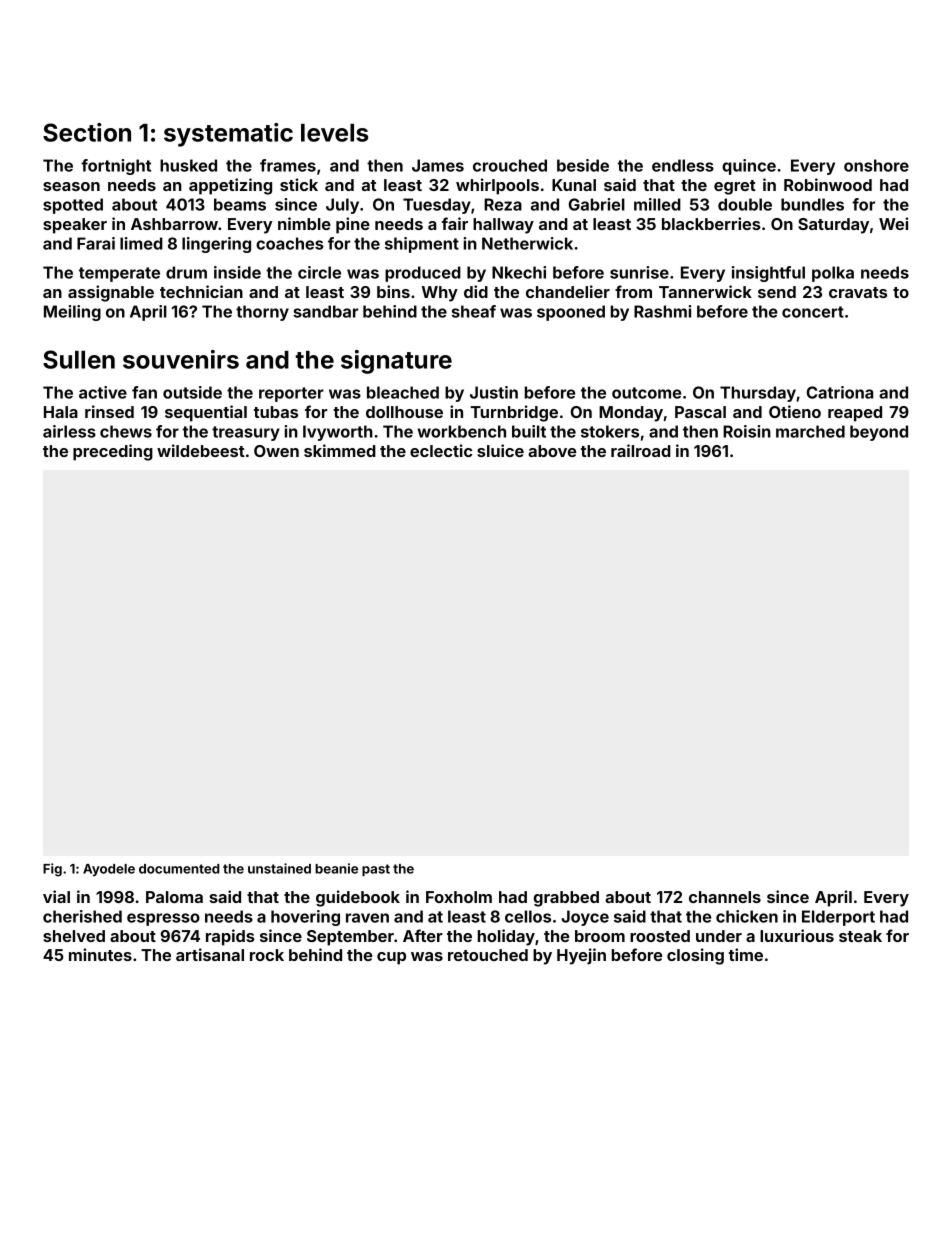  I want to click on artisanal, so click(210, 954).
